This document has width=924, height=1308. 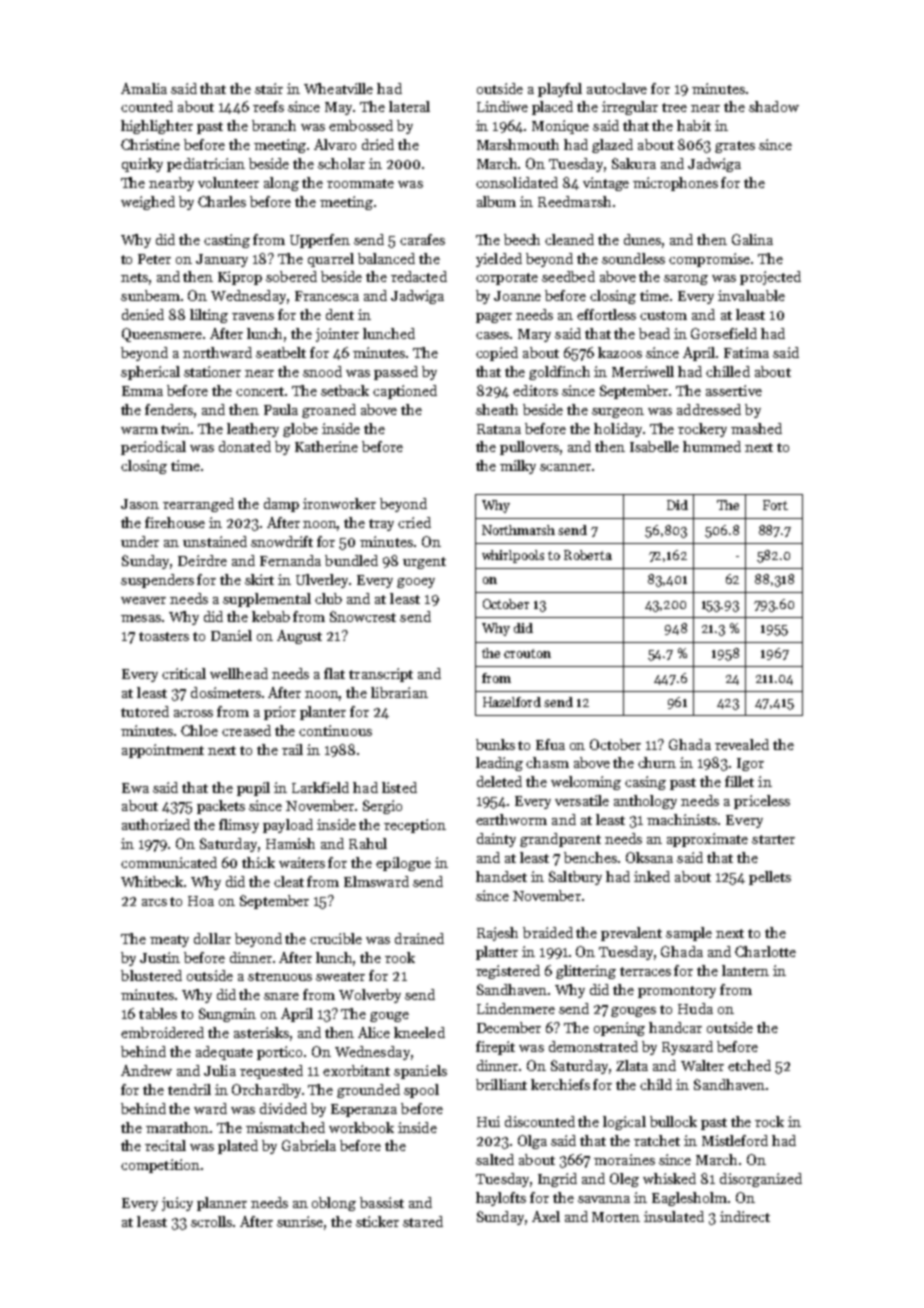 I want to click on Chloe, so click(x=199, y=730).
